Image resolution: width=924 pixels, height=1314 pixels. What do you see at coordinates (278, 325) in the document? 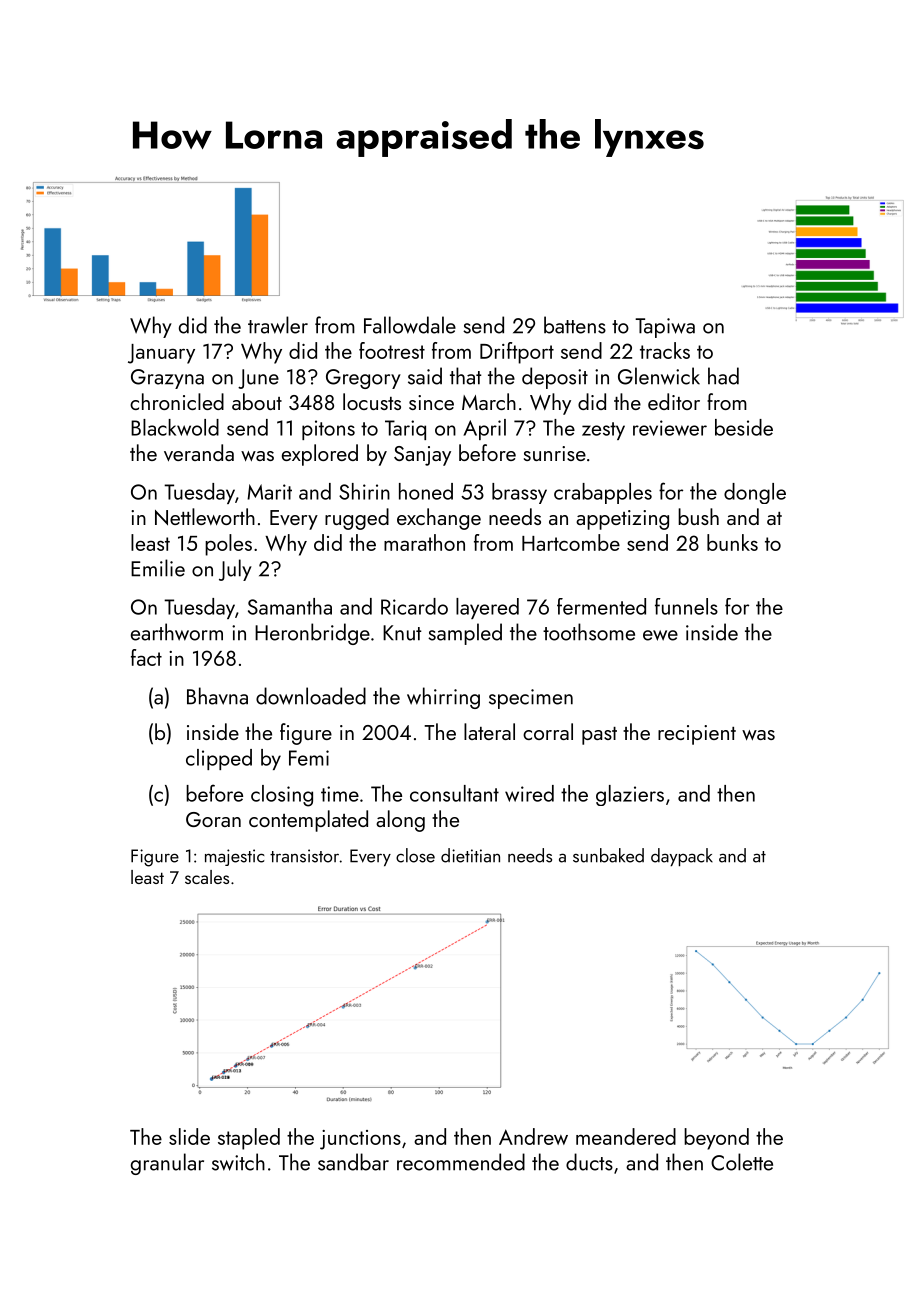
I see `trawler` at bounding box center [278, 325].
